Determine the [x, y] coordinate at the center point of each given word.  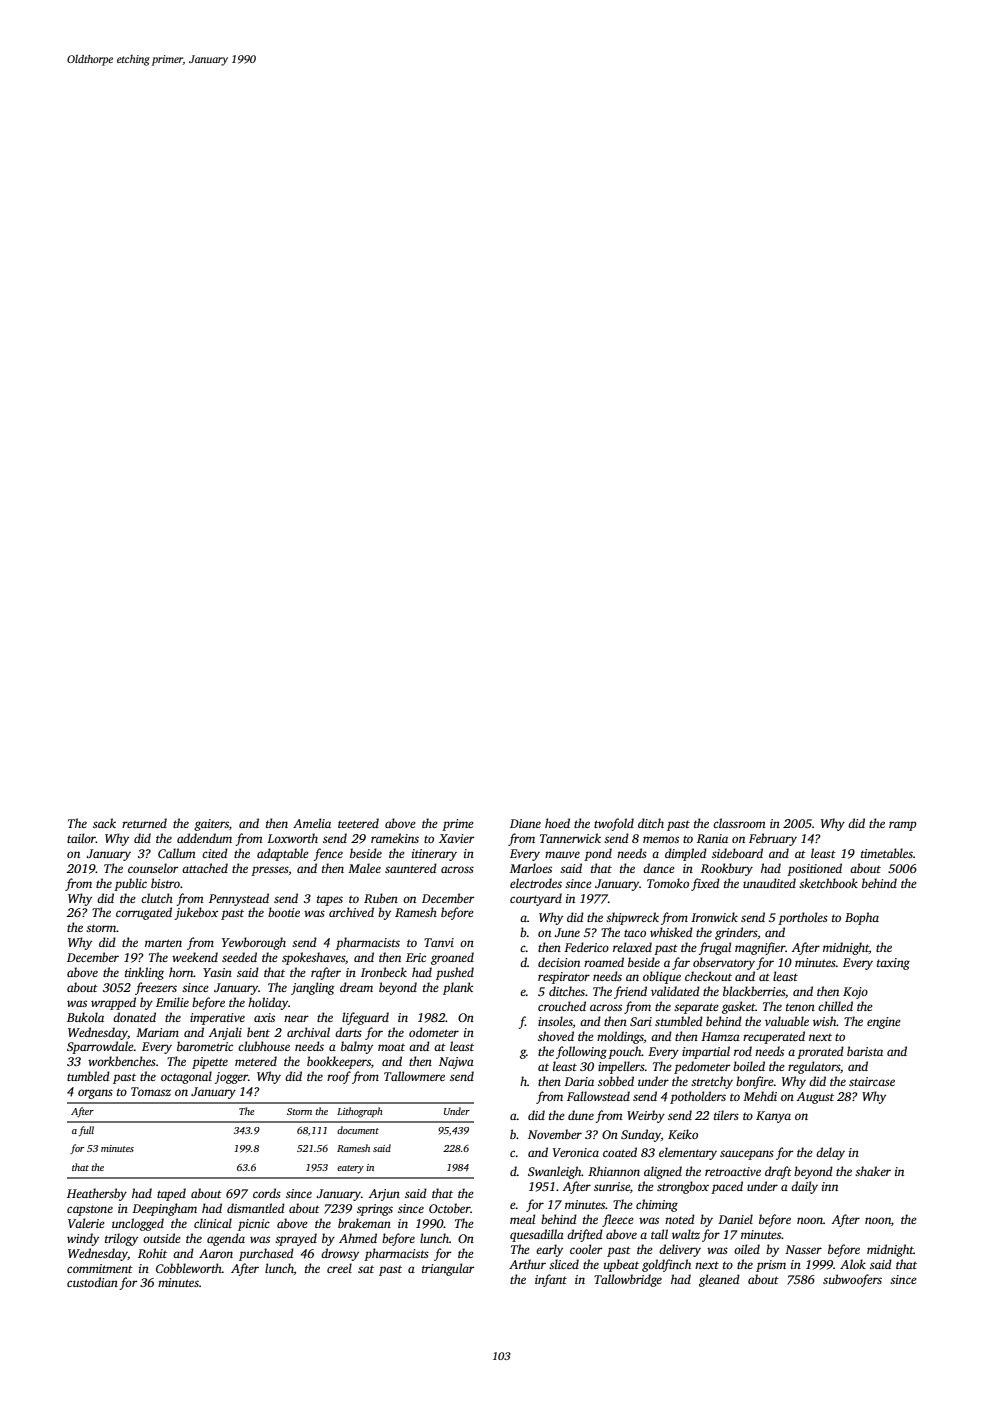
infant [551, 1280]
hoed [557, 823]
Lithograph [360, 1112]
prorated [820, 1052]
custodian [92, 1282]
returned [144, 823]
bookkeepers [339, 1062]
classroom [739, 823]
